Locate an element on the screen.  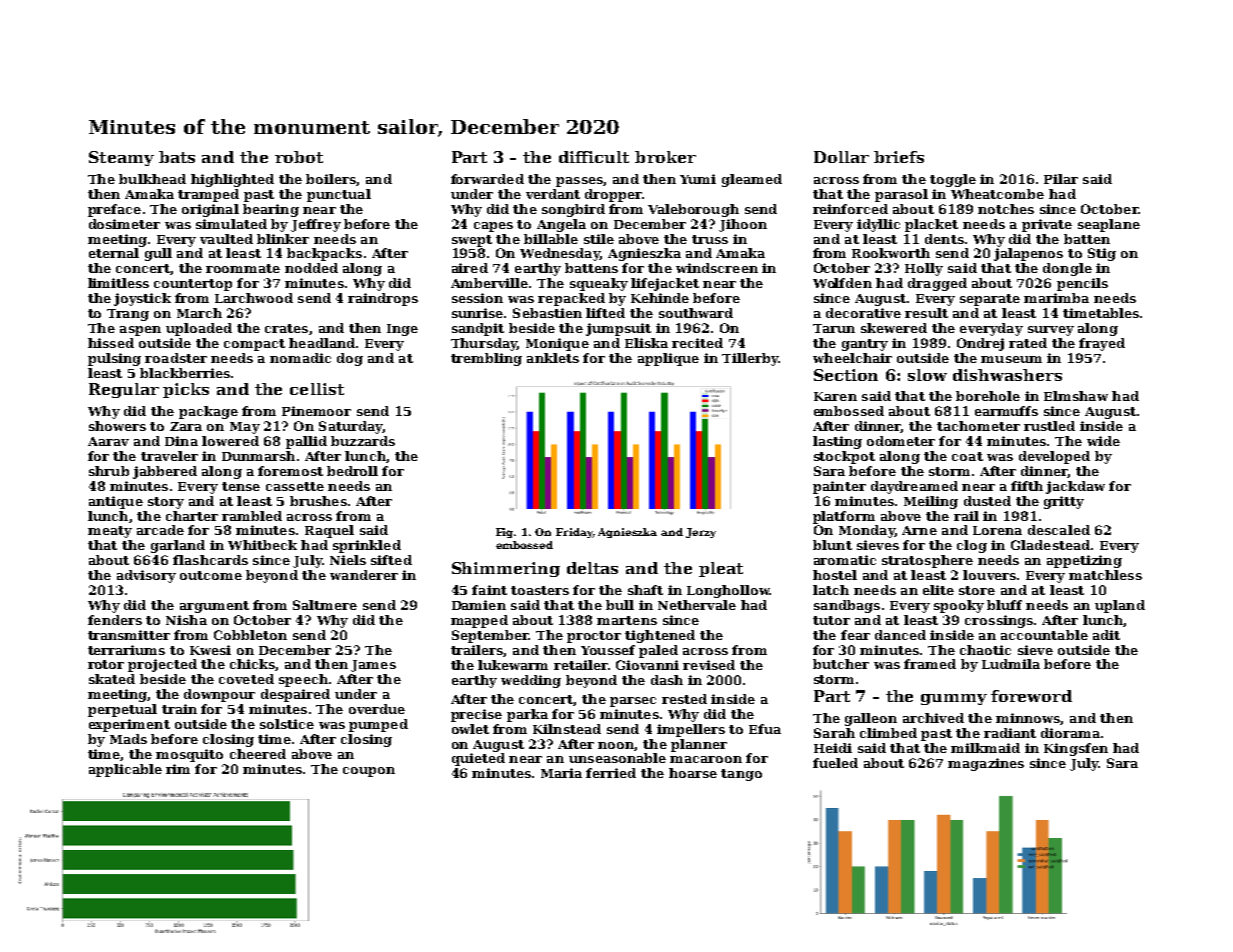
difficult is located at coordinates (594, 157).
